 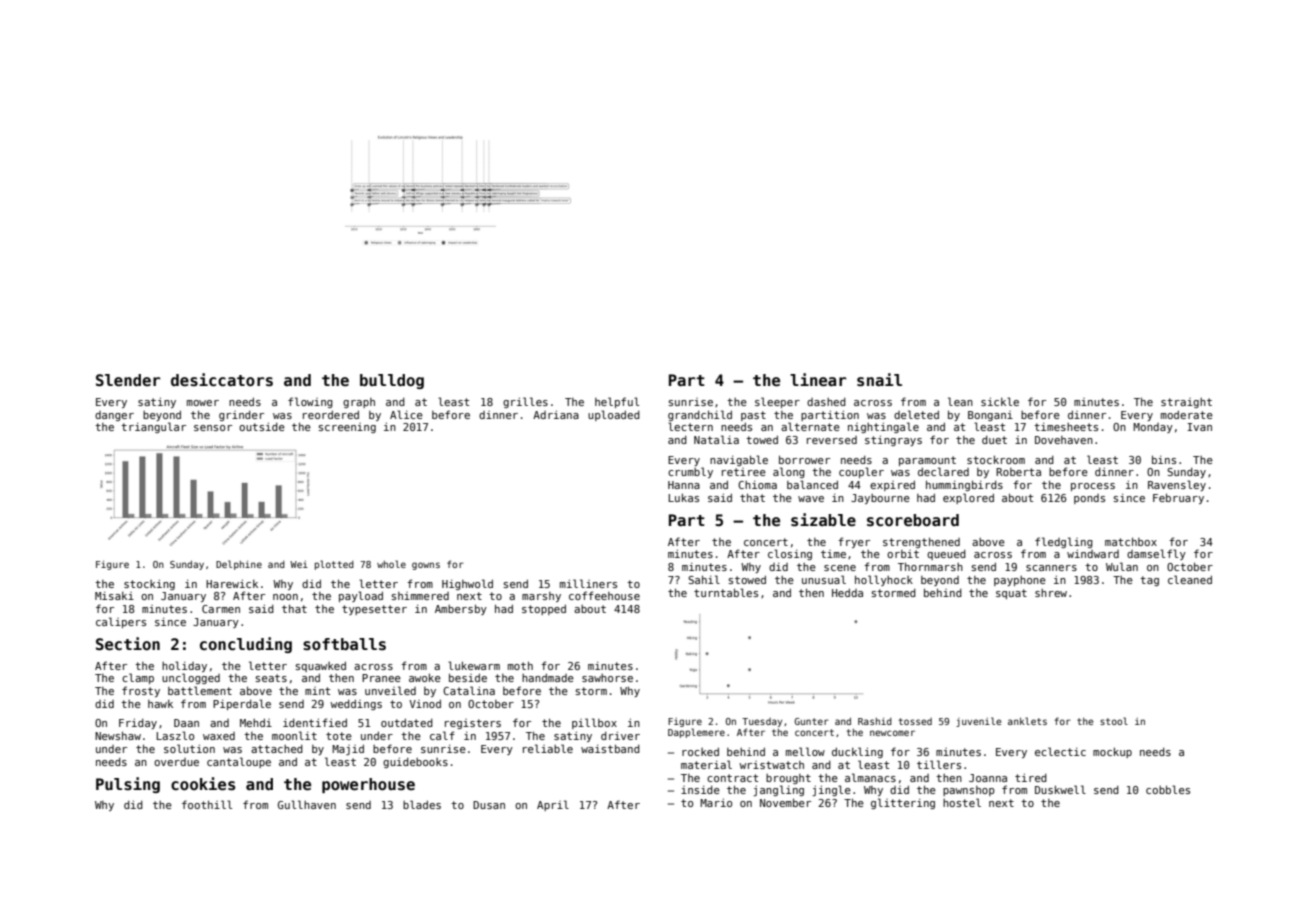 What do you see at coordinates (700, 415) in the screenshot?
I see `grandchild` at bounding box center [700, 415].
